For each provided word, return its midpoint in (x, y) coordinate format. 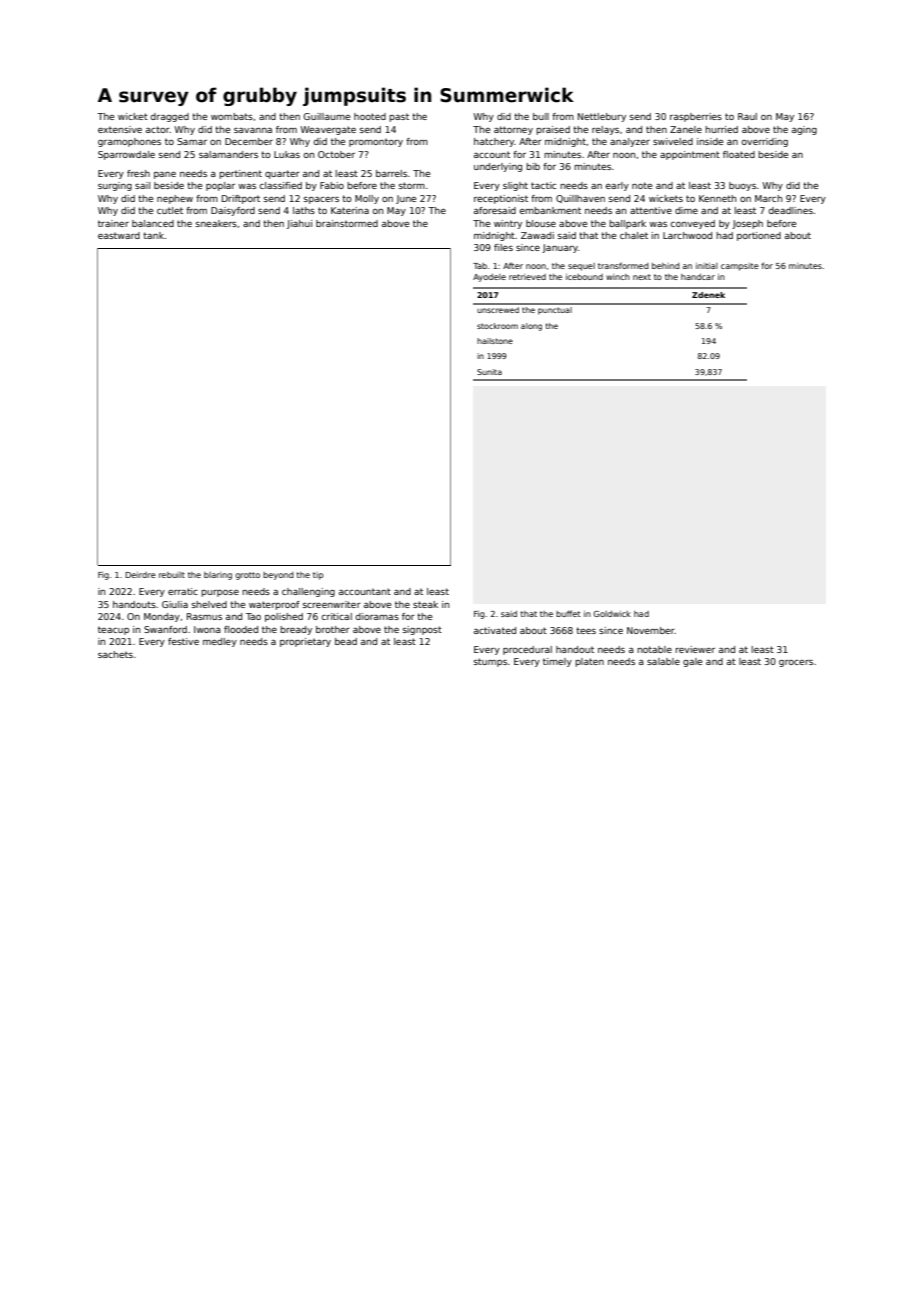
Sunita (489, 372)
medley (220, 642)
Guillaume (327, 116)
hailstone (495, 341)
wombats (232, 116)
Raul (747, 116)
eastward (119, 235)
